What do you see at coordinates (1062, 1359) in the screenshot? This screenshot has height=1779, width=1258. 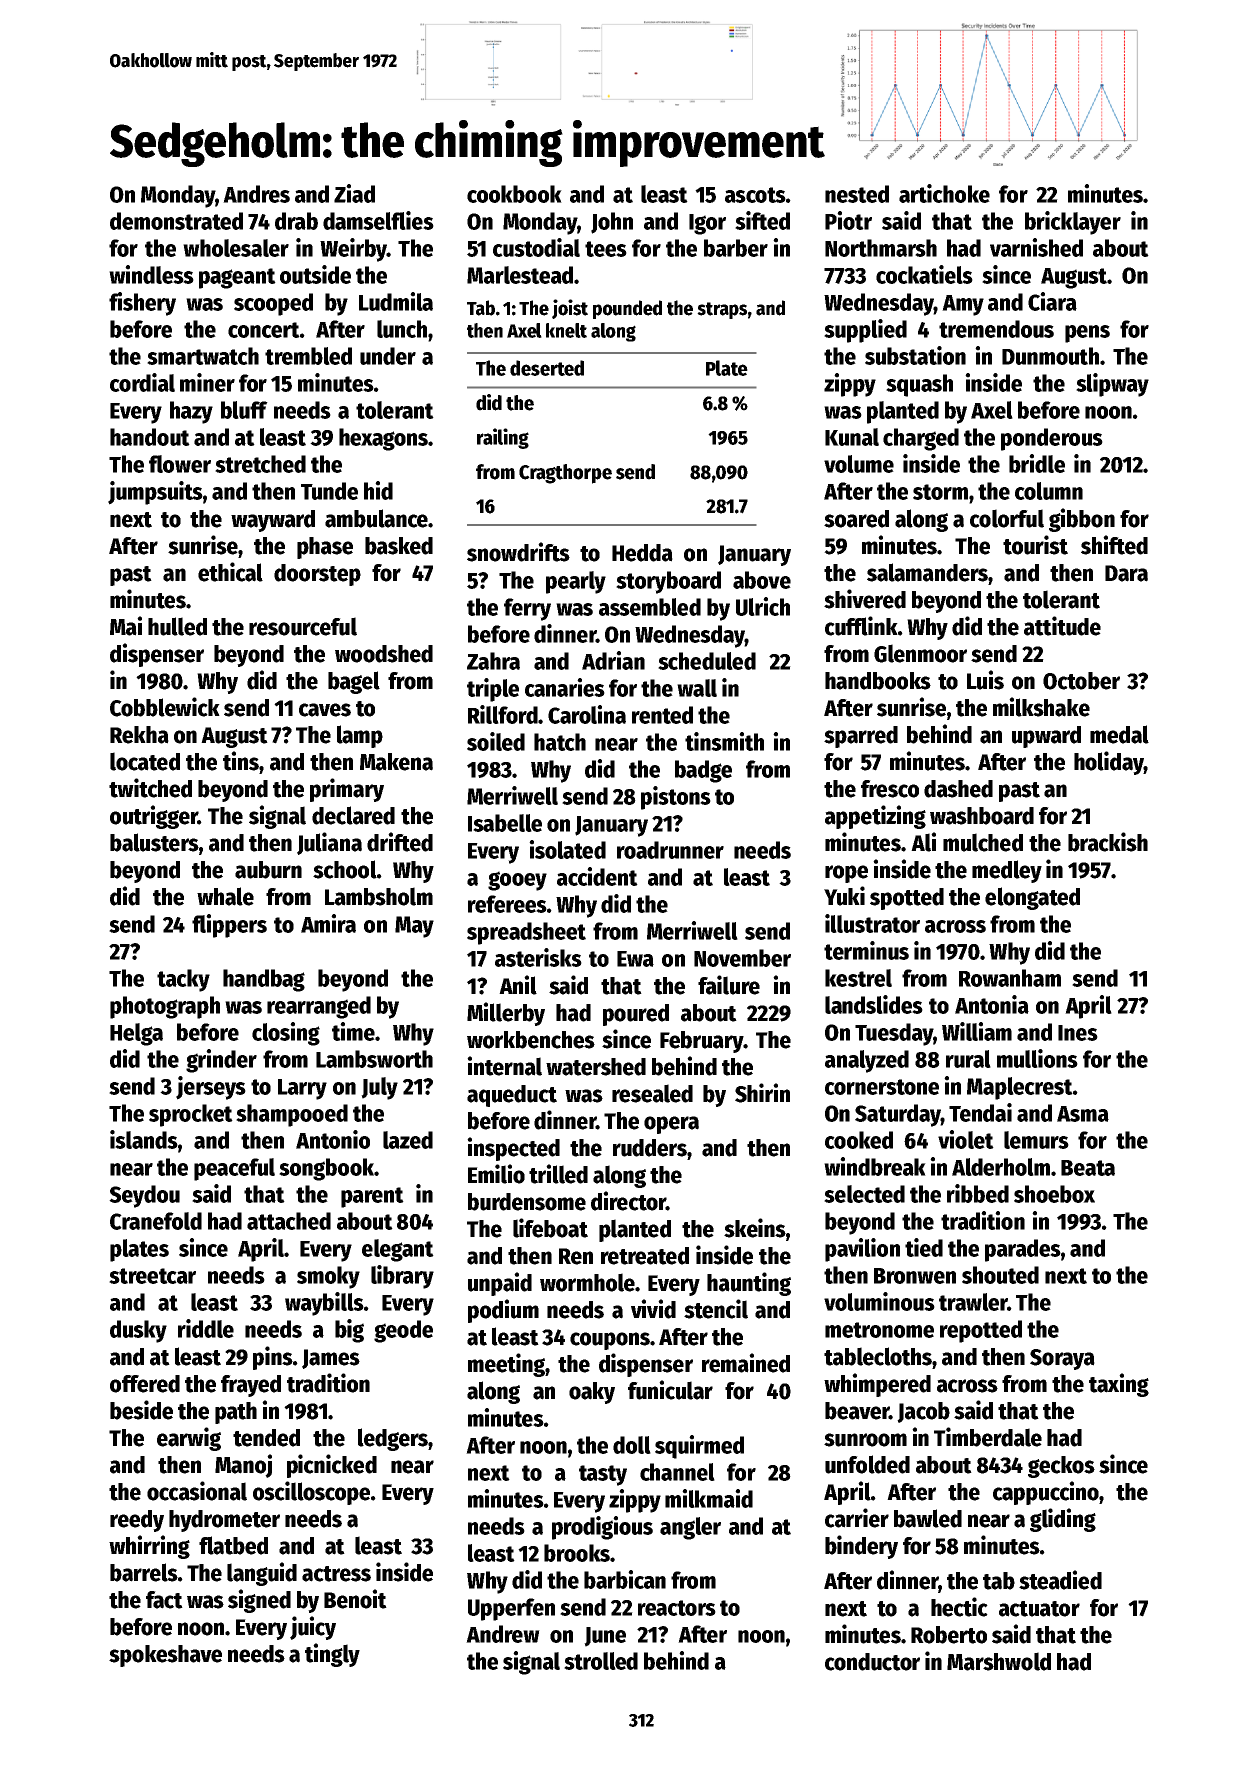 I see `Soraya` at bounding box center [1062, 1359].
